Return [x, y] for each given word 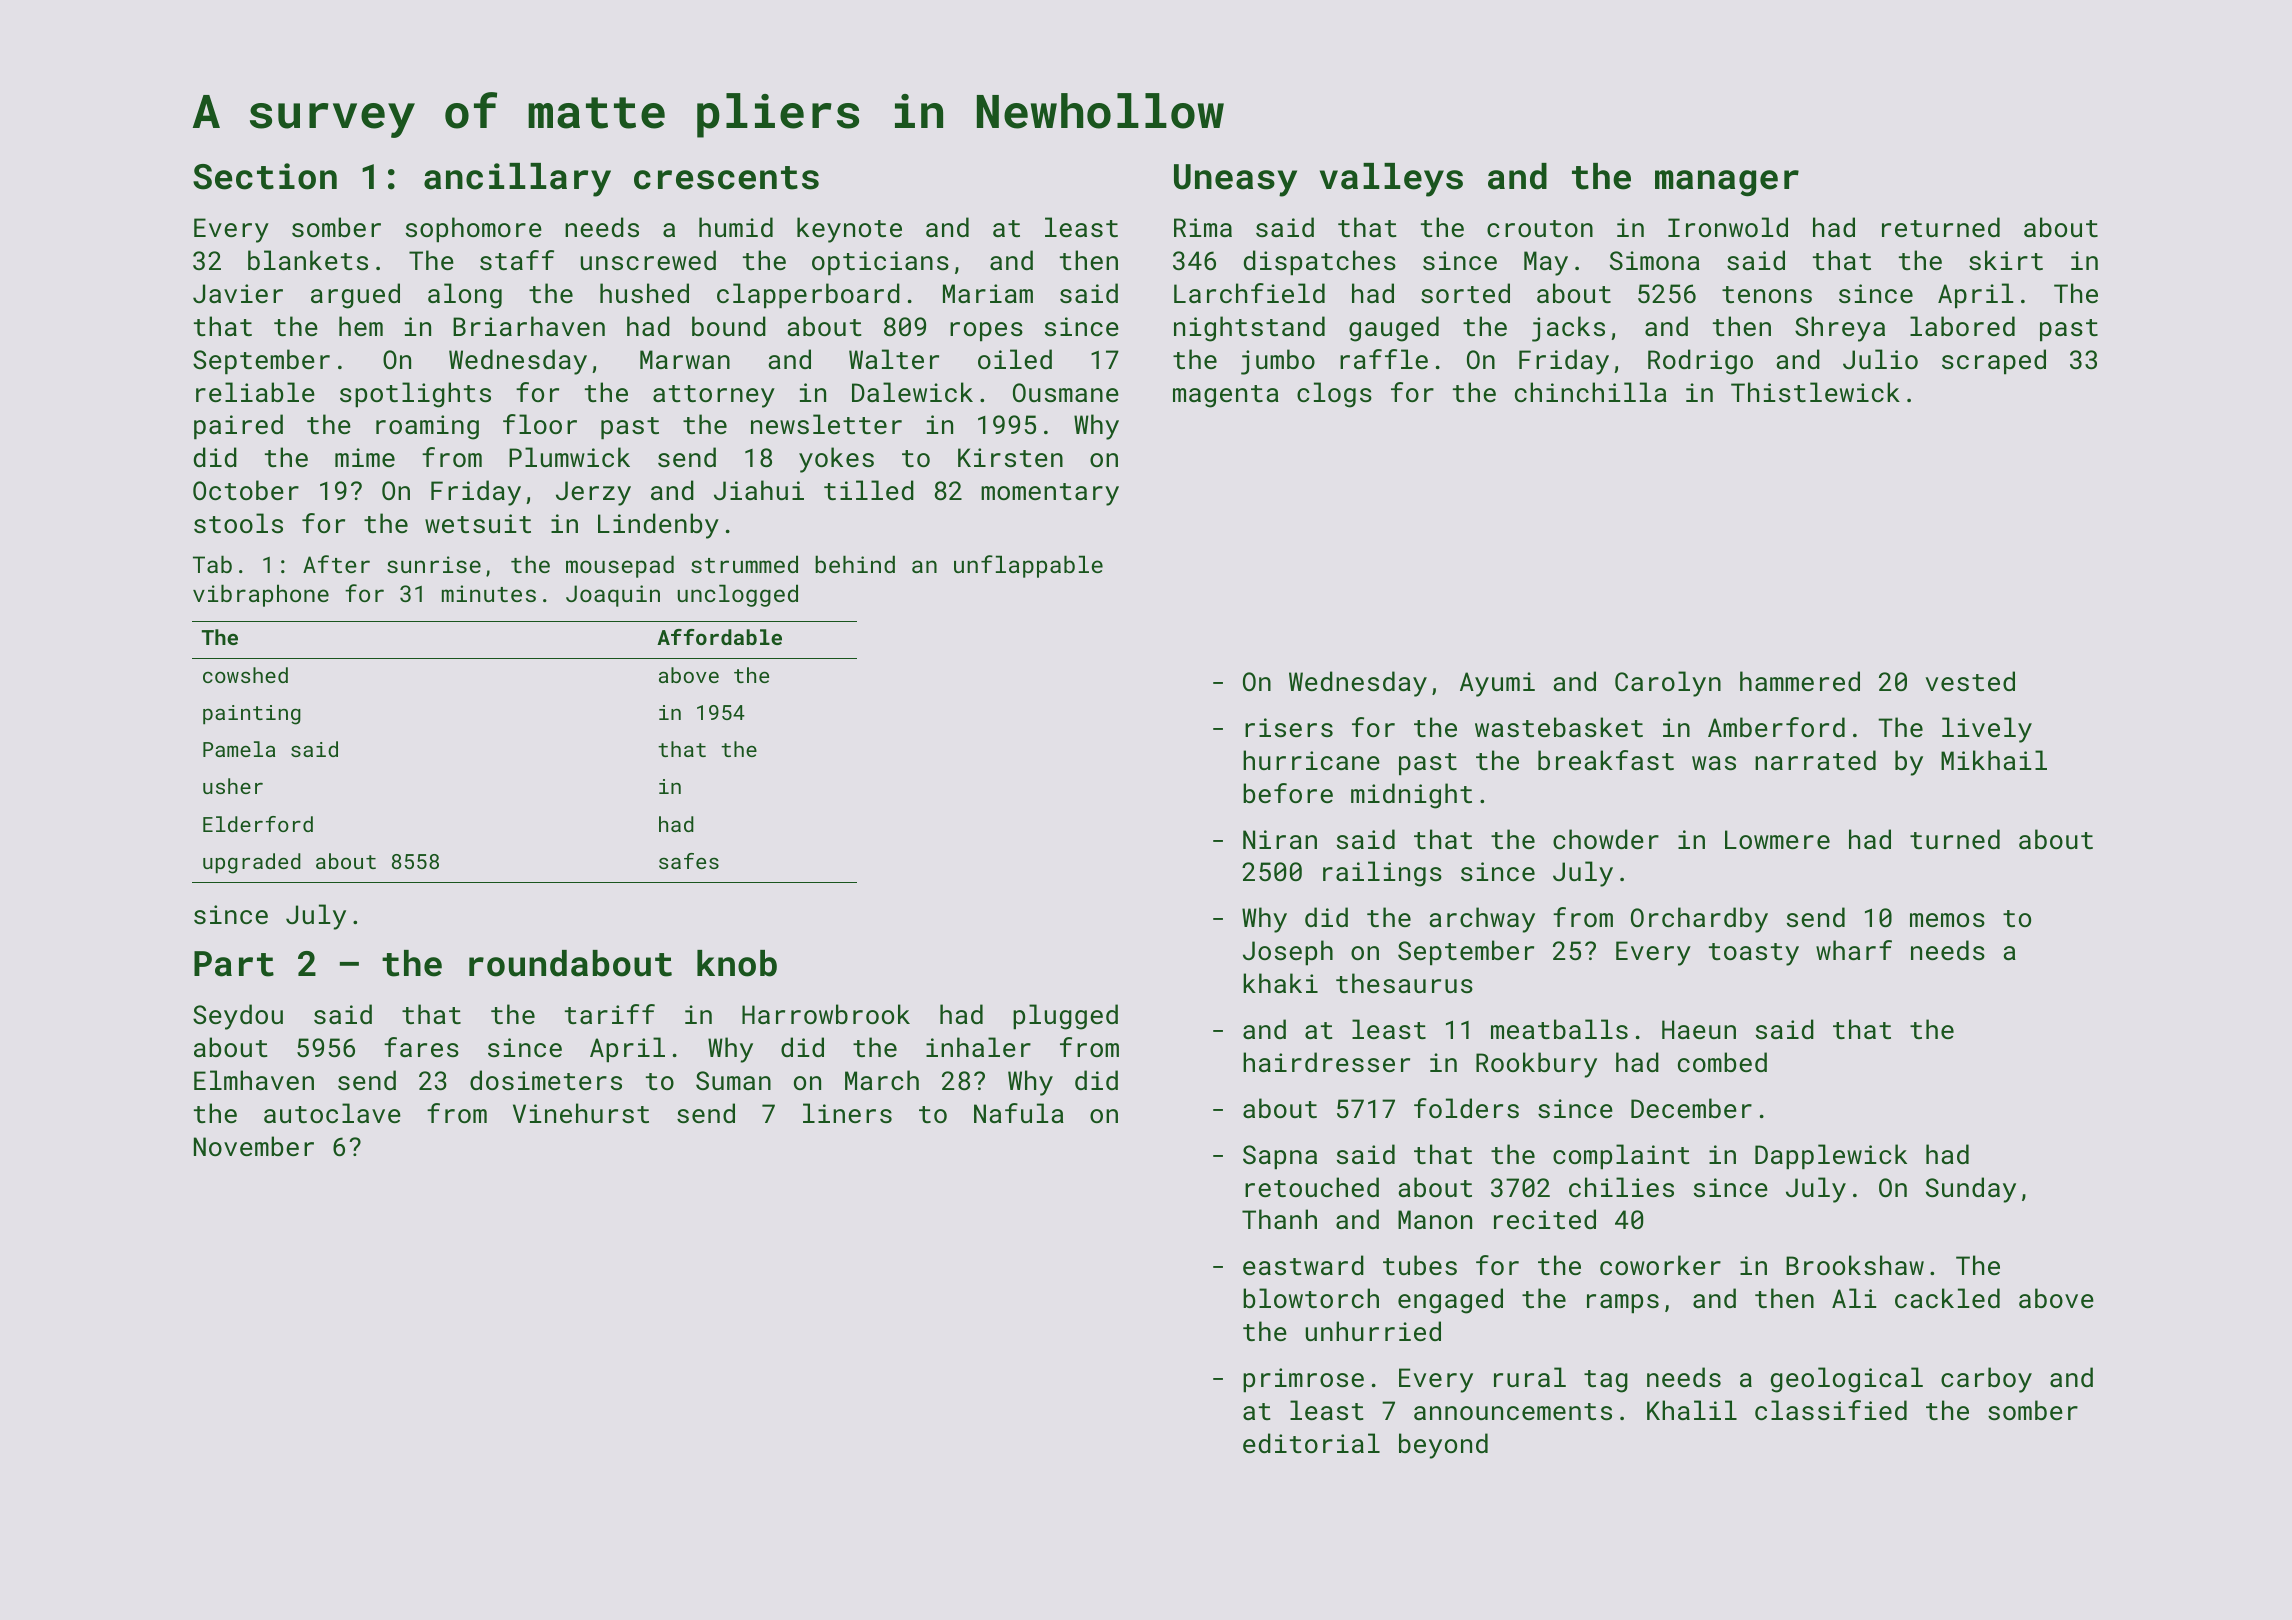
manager [1727, 183]
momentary [1050, 494]
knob [737, 963]
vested [1970, 681]
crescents [726, 178]
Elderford [258, 824]
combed [1722, 1062]
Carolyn [1668, 684]
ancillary [517, 180]
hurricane [1311, 760]
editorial [1311, 1443]
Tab [212, 564]
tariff [610, 1014]
